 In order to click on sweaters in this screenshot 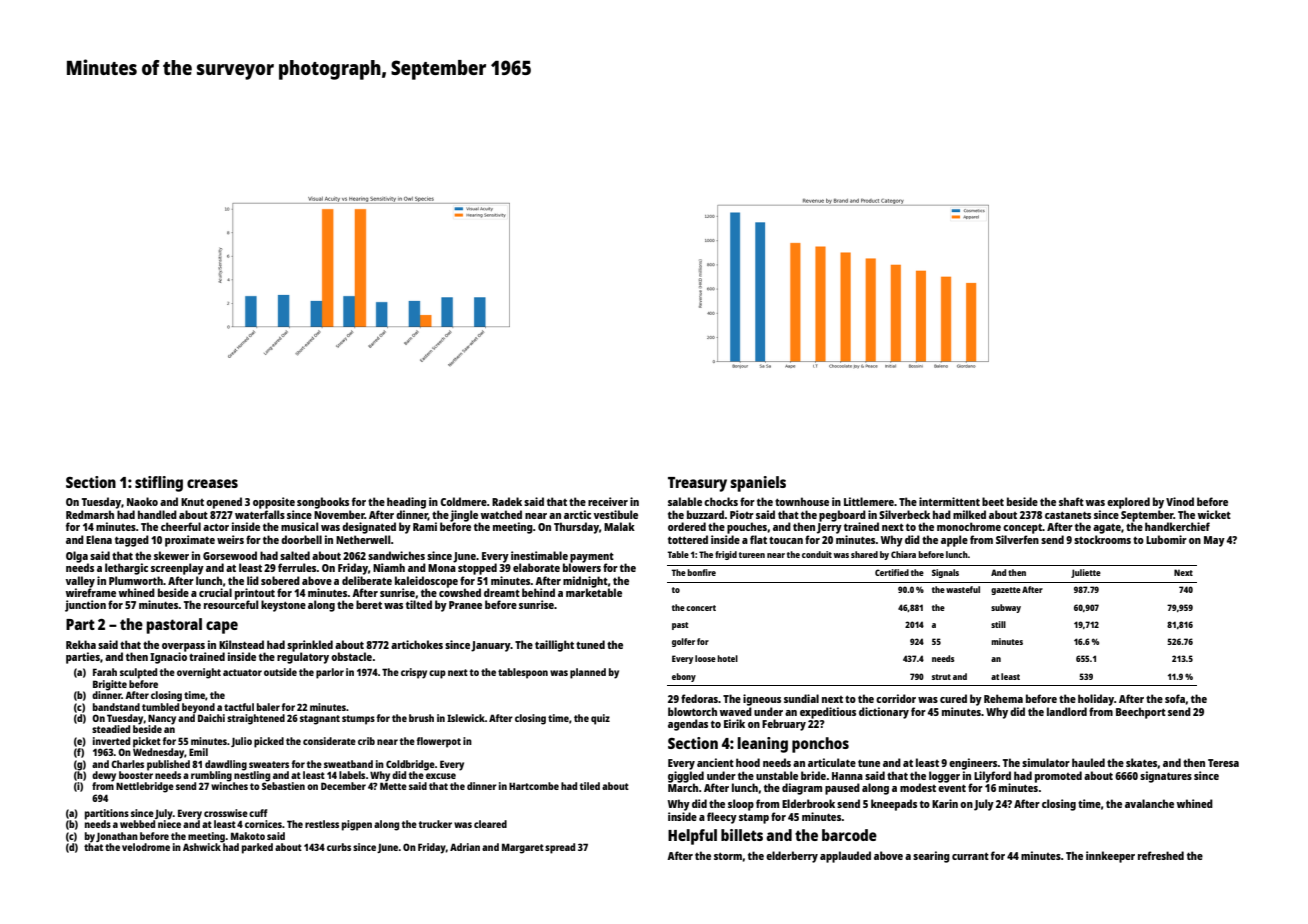, I will do `click(269, 764)`.
